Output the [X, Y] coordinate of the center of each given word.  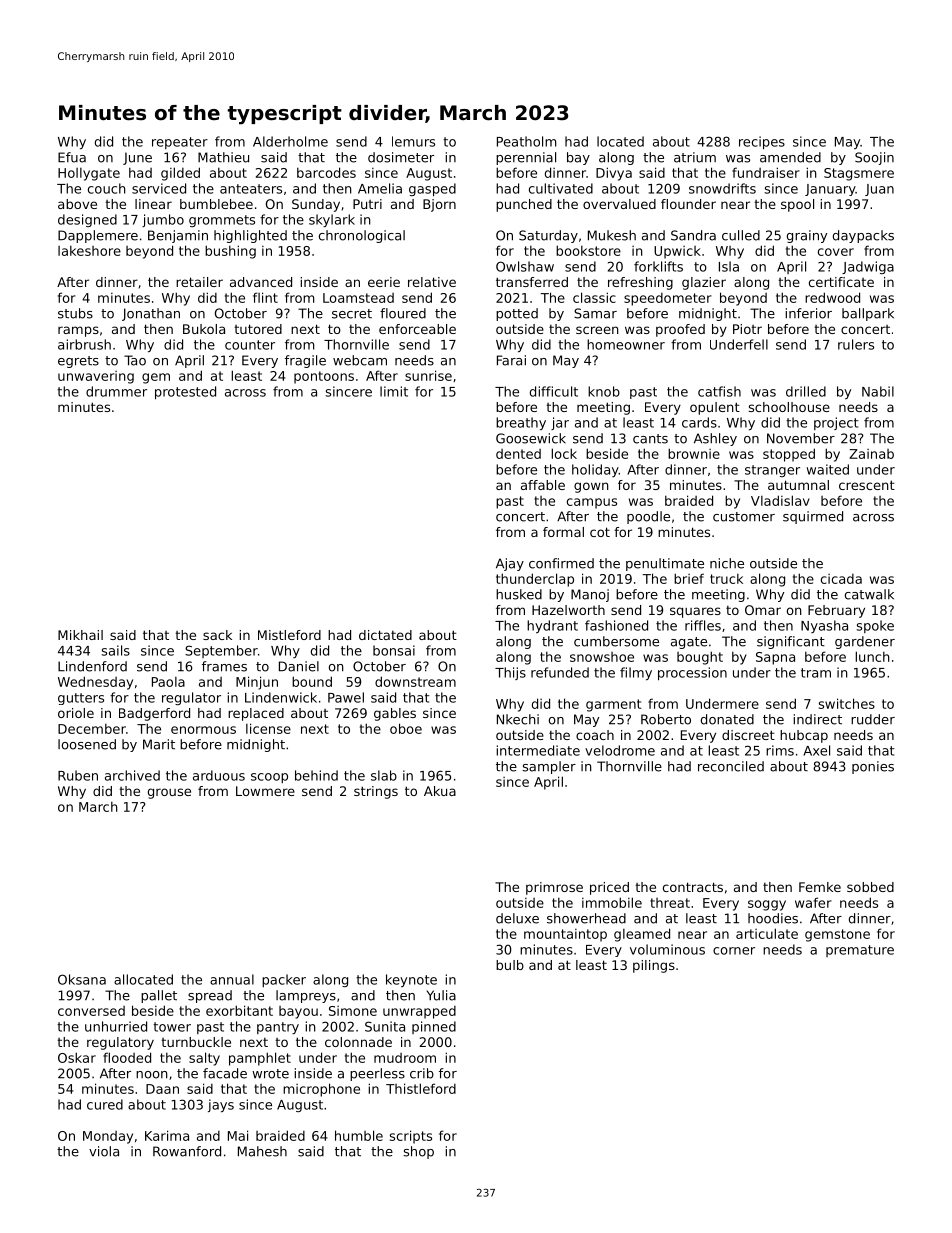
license [268, 728]
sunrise [428, 375]
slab [384, 775]
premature [860, 951]
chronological [362, 236]
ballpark [868, 314]
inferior [808, 313]
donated [727, 719]
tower [172, 1027]
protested [185, 393]
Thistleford [421, 1088]
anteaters [251, 189]
